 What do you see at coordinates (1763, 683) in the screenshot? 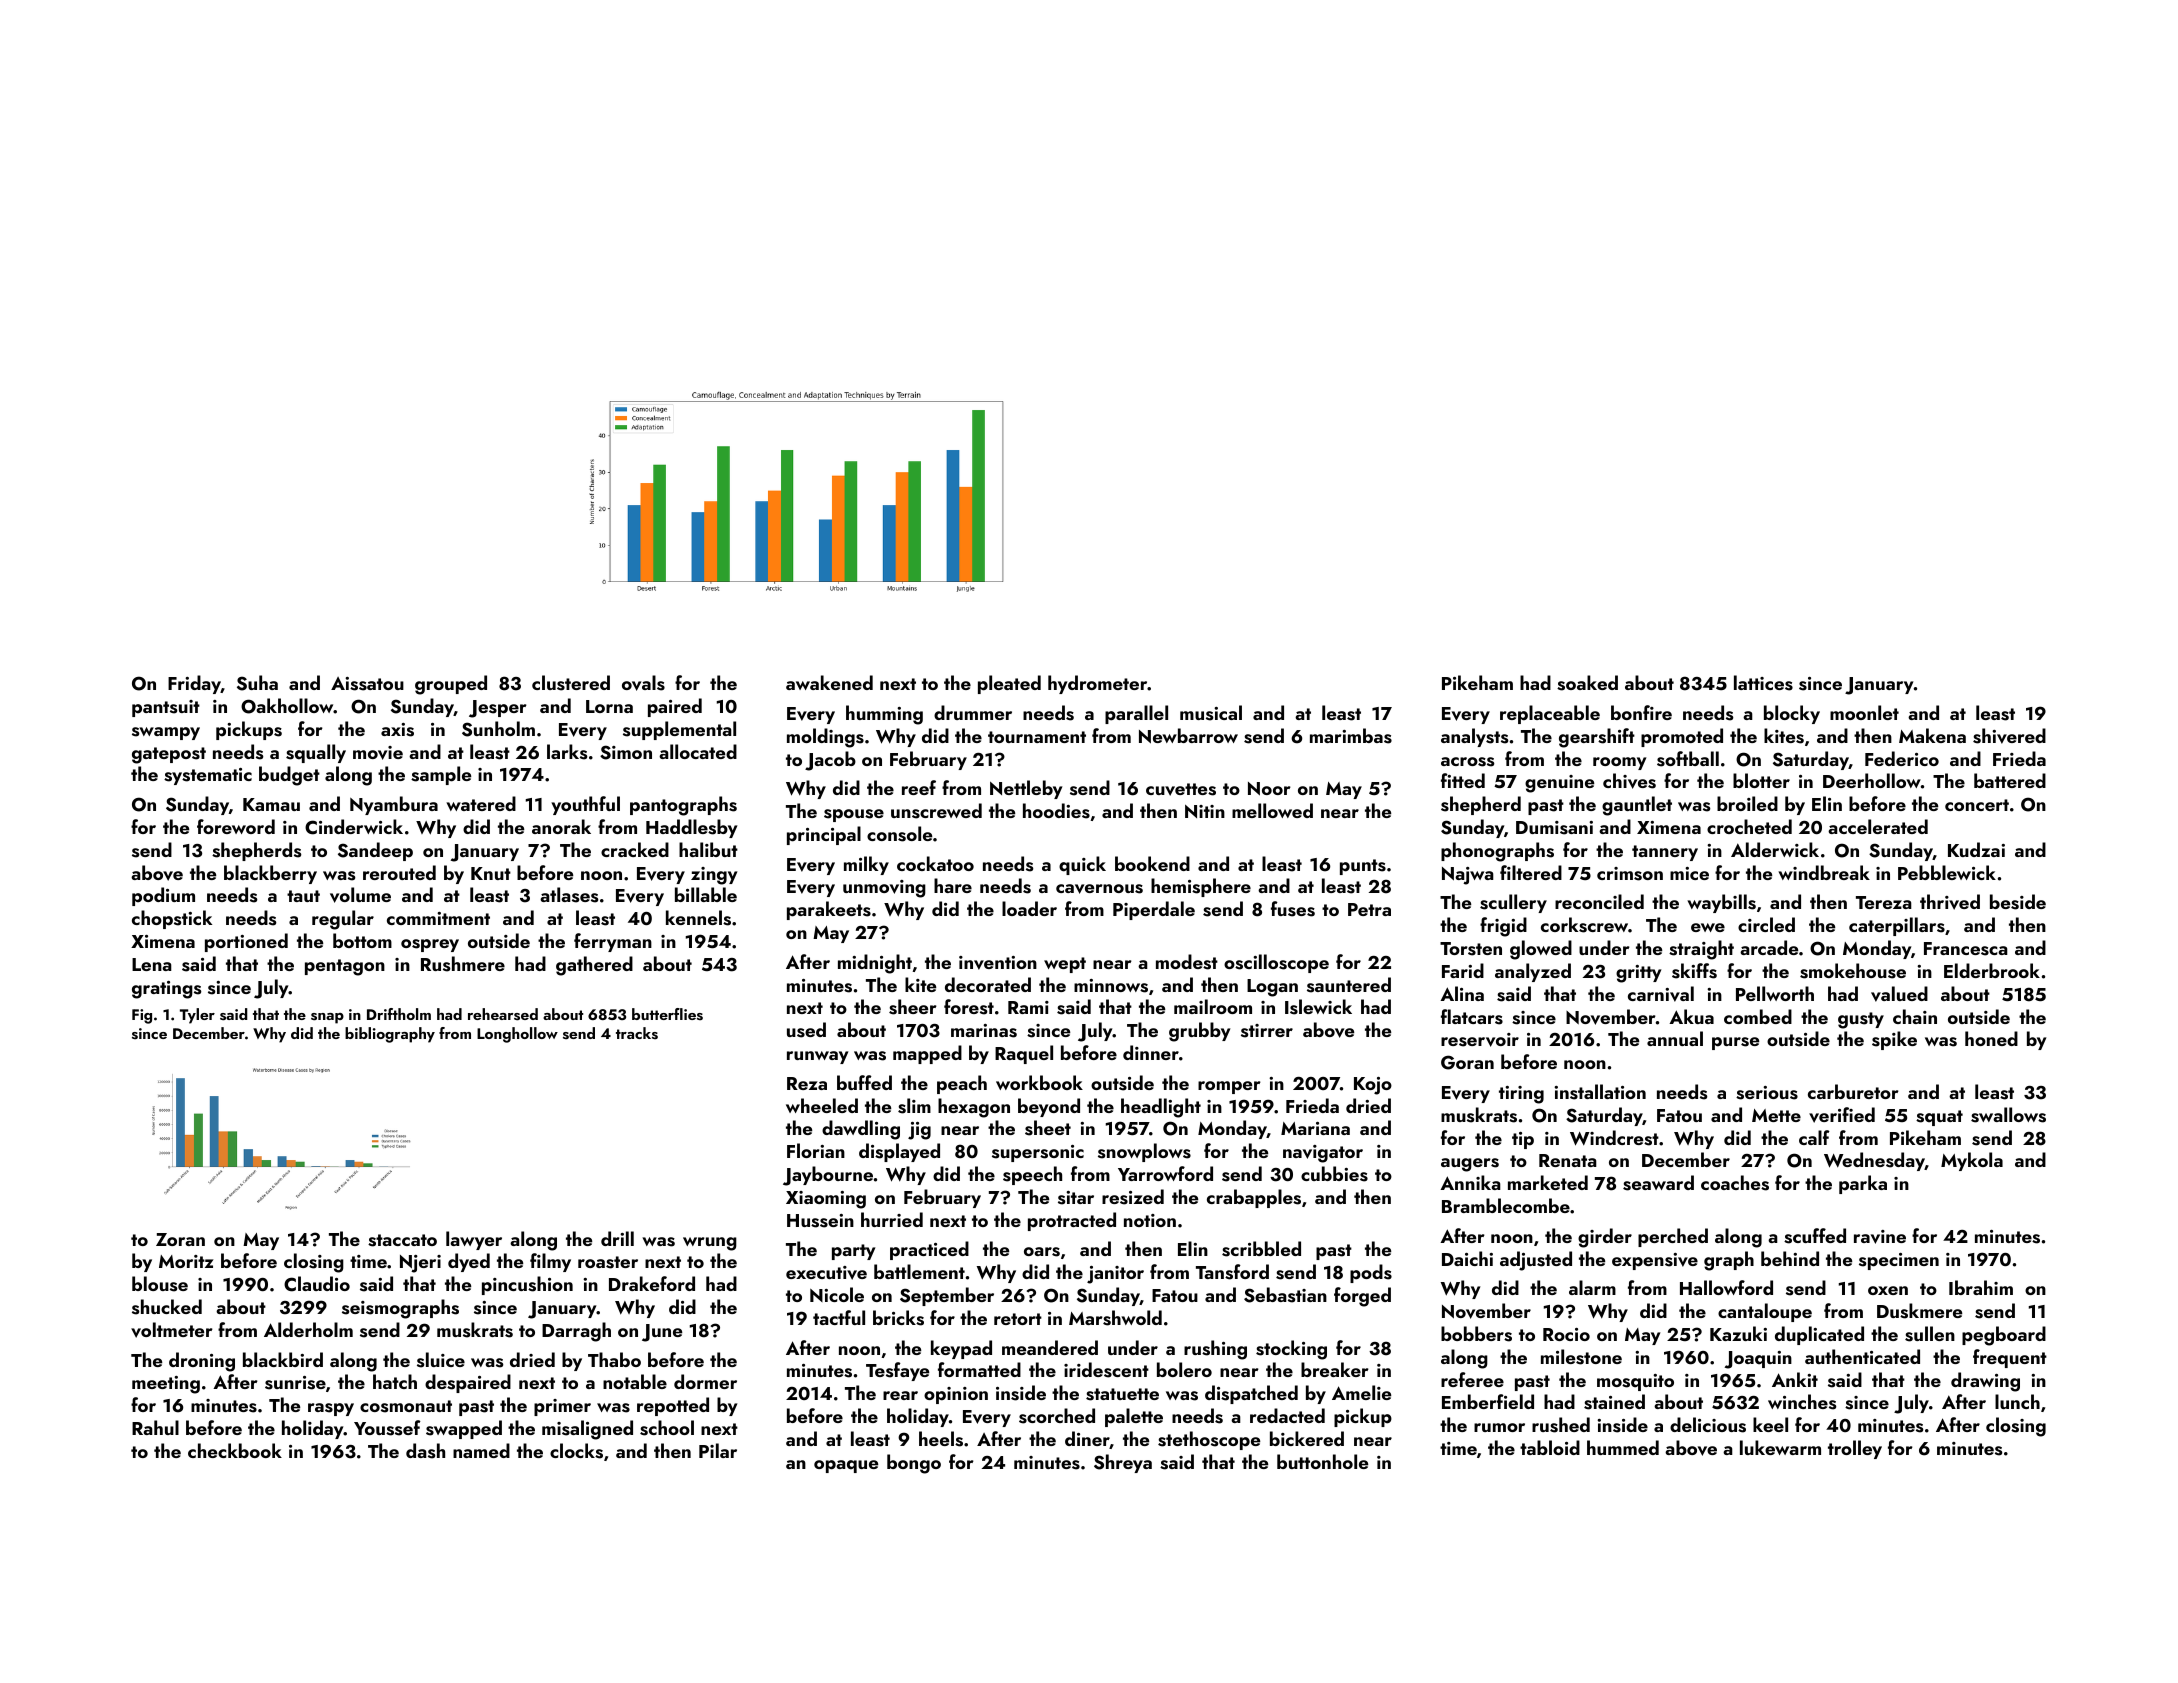
I see `lattices` at bounding box center [1763, 683].
